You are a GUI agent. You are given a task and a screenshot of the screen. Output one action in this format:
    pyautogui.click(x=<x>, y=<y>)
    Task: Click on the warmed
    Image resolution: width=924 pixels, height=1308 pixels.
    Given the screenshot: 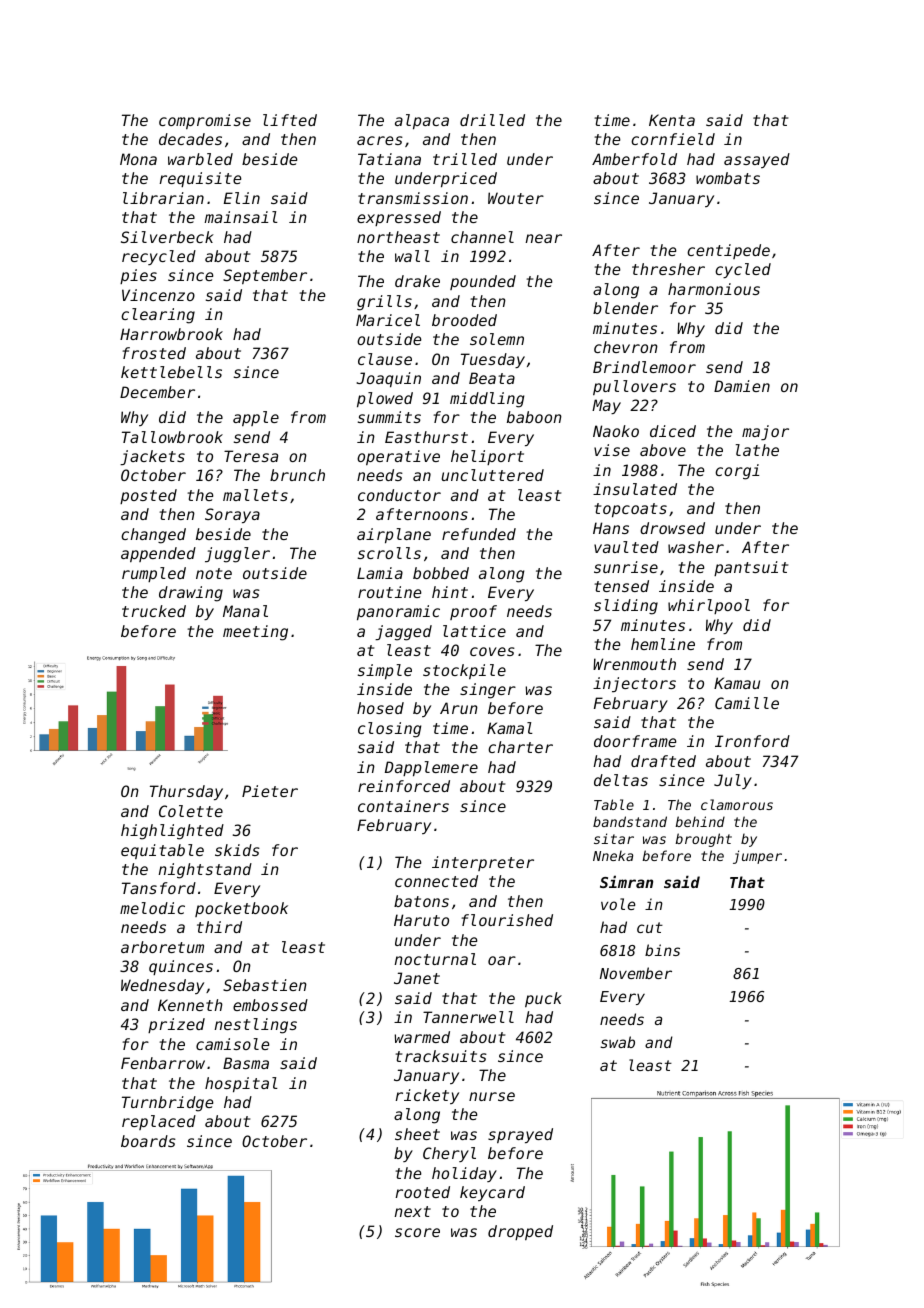 What is the action you would take?
    pyautogui.click(x=422, y=1037)
